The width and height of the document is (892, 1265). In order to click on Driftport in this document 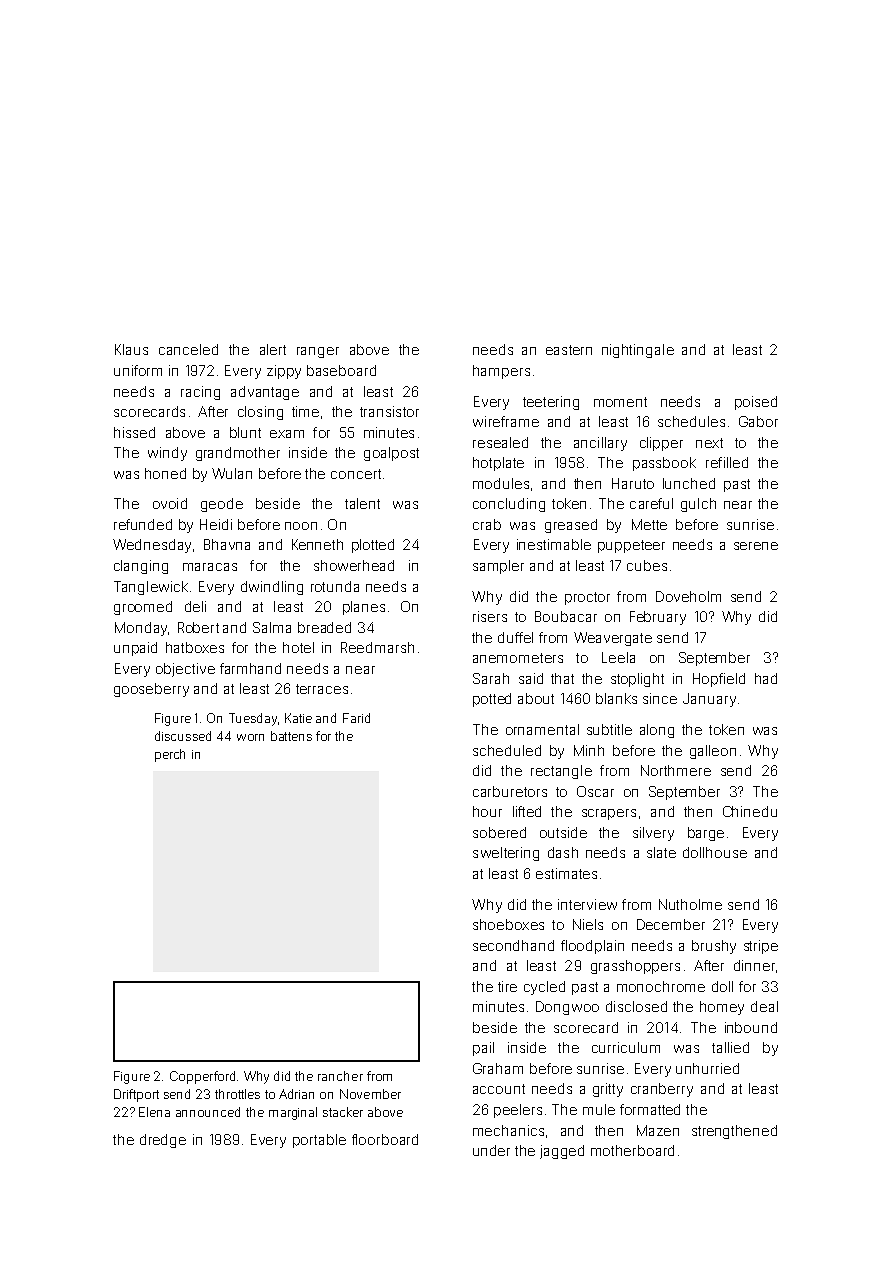, I will do `click(136, 1095)`.
